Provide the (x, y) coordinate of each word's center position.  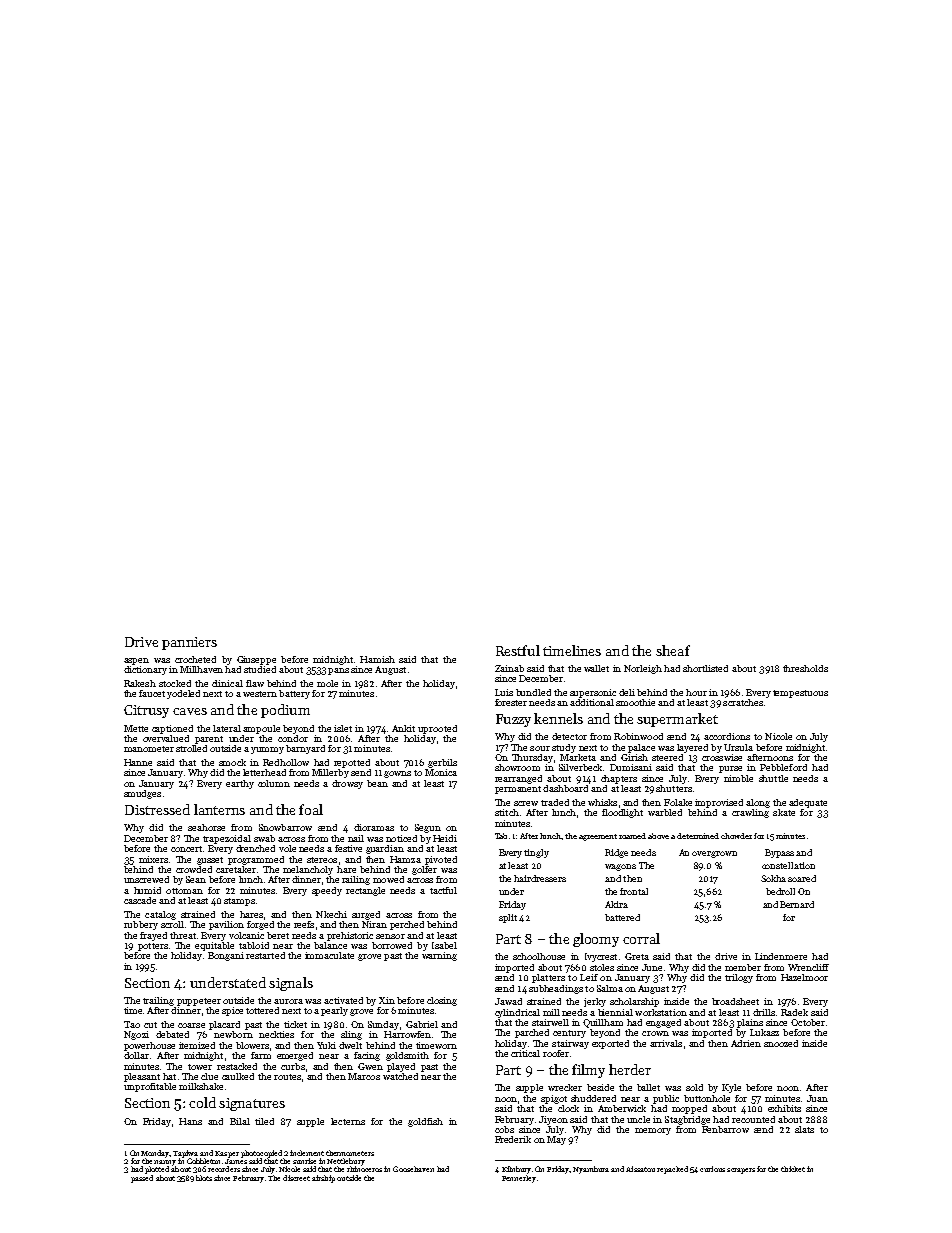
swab (264, 838)
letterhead (264, 772)
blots (204, 1178)
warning (439, 956)
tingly (536, 853)
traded (555, 802)
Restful (518, 650)
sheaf (673, 650)
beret (278, 935)
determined (698, 836)
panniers (189, 643)
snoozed (781, 1043)
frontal (634, 891)
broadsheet (735, 1001)
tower (200, 1067)
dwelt (350, 1045)
